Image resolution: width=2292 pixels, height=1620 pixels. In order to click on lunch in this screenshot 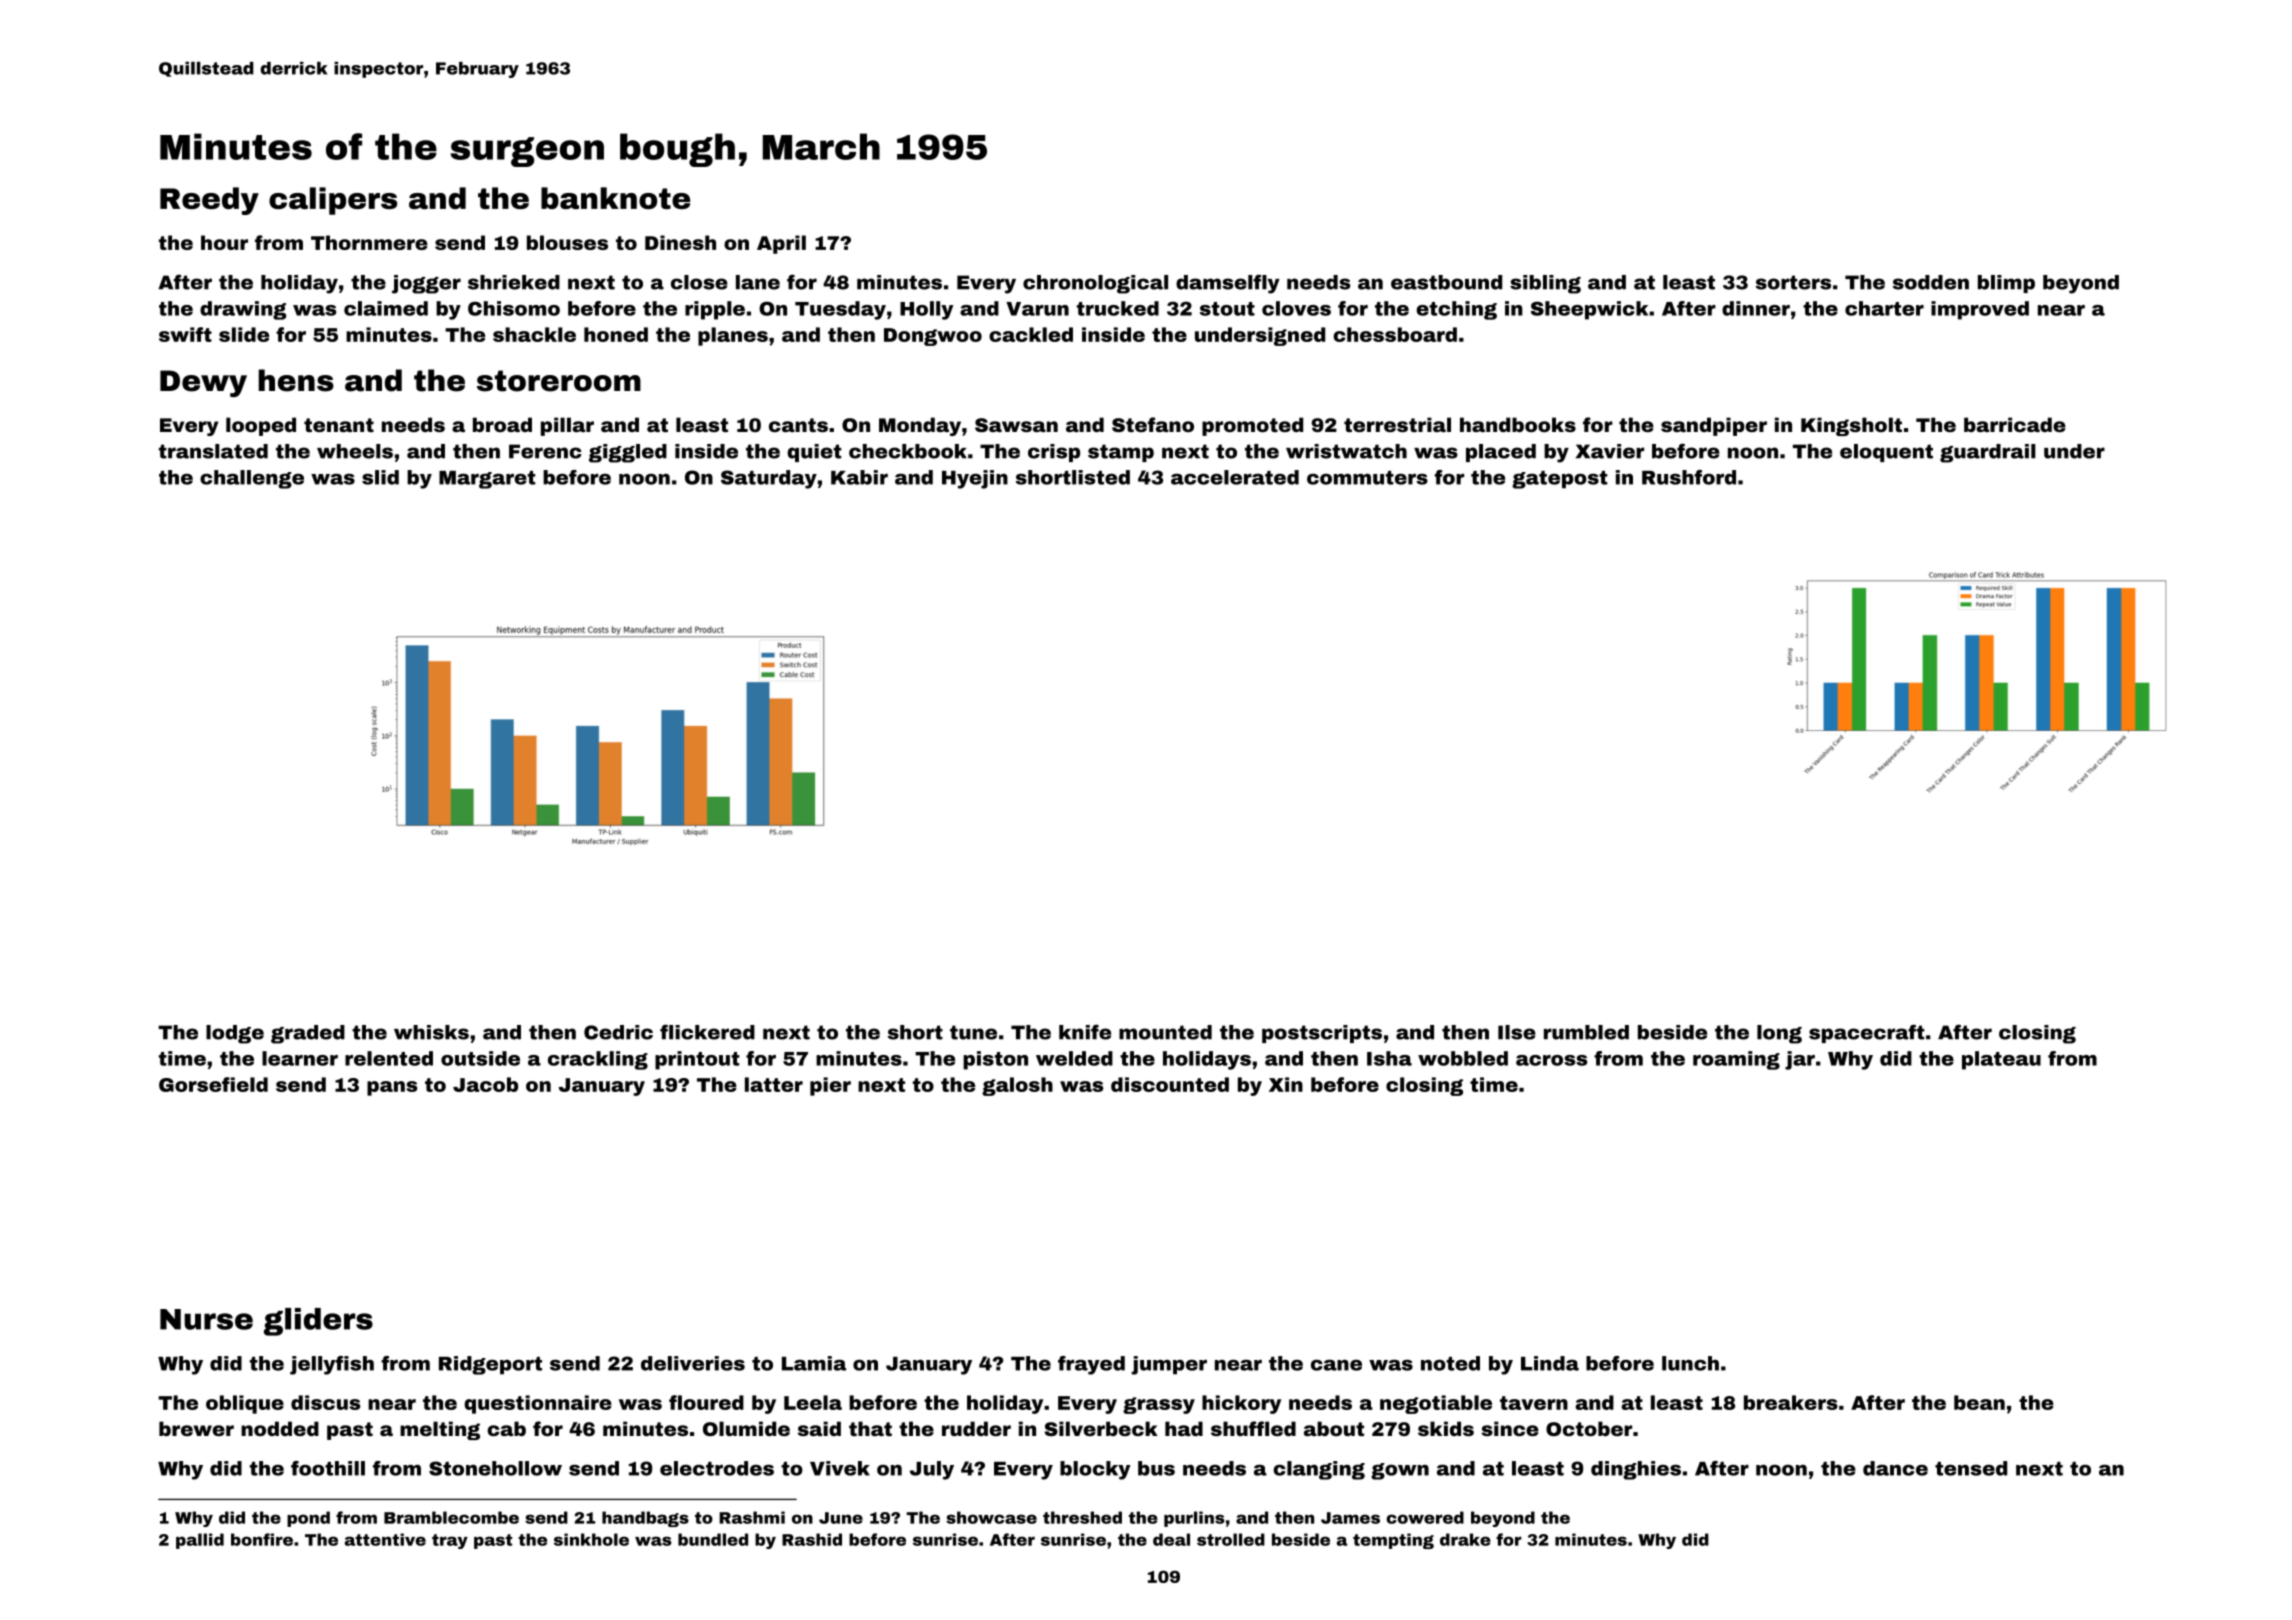, I will do `click(1690, 1363)`.
